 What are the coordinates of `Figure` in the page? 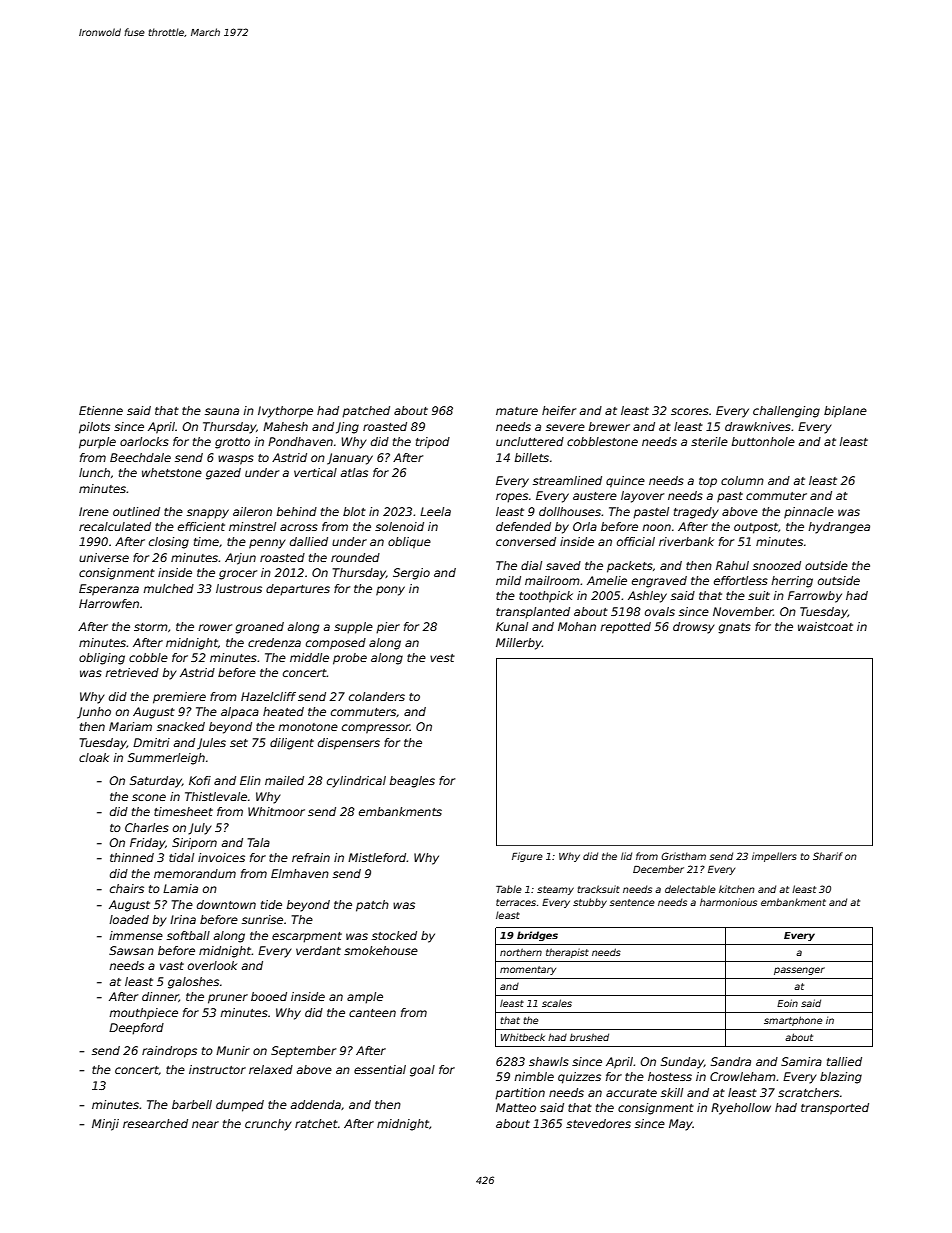 It's located at (527, 857).
